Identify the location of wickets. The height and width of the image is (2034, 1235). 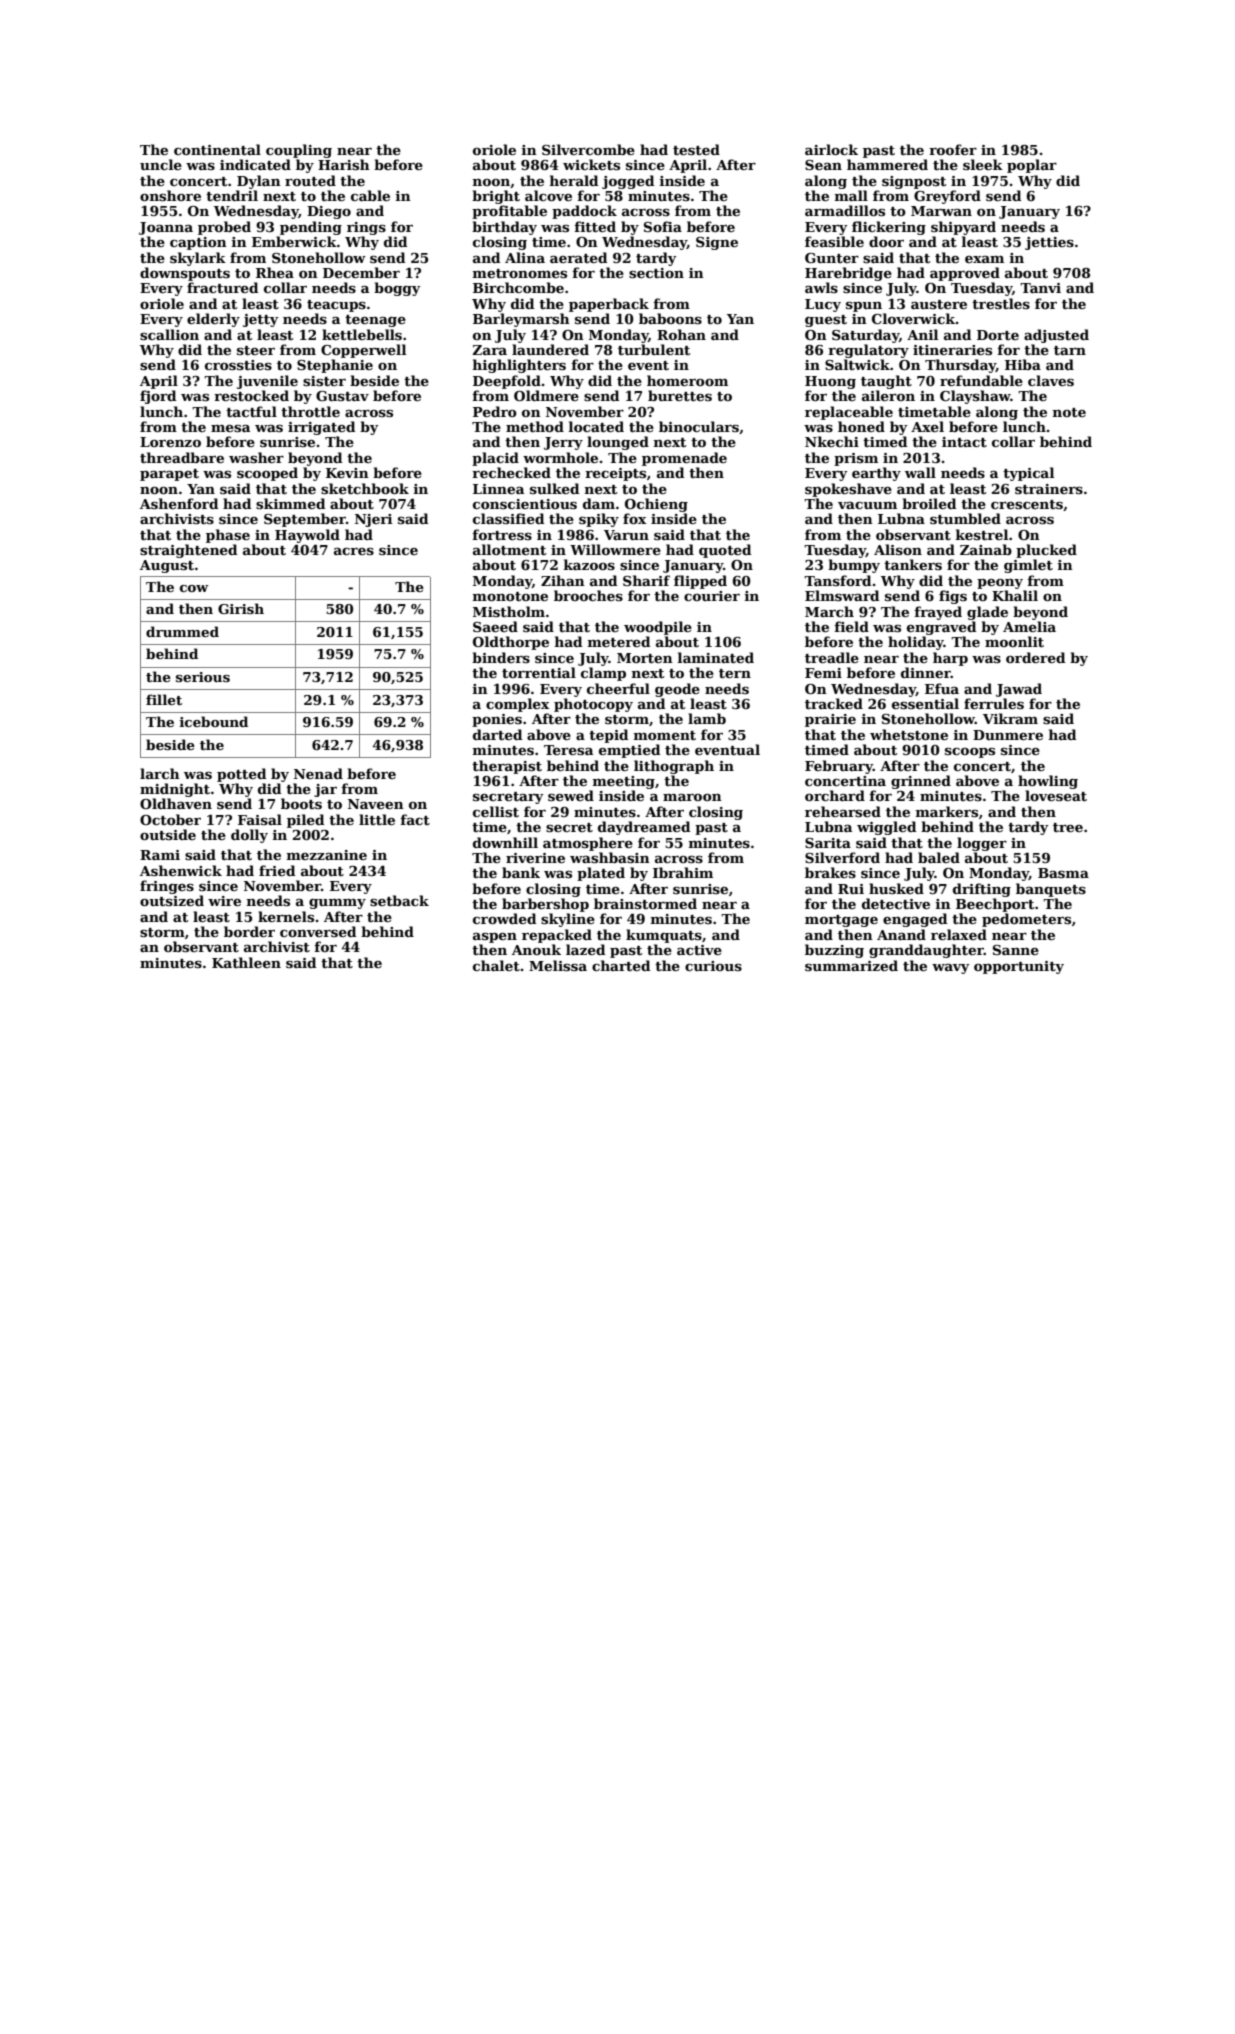
(591, 164).
